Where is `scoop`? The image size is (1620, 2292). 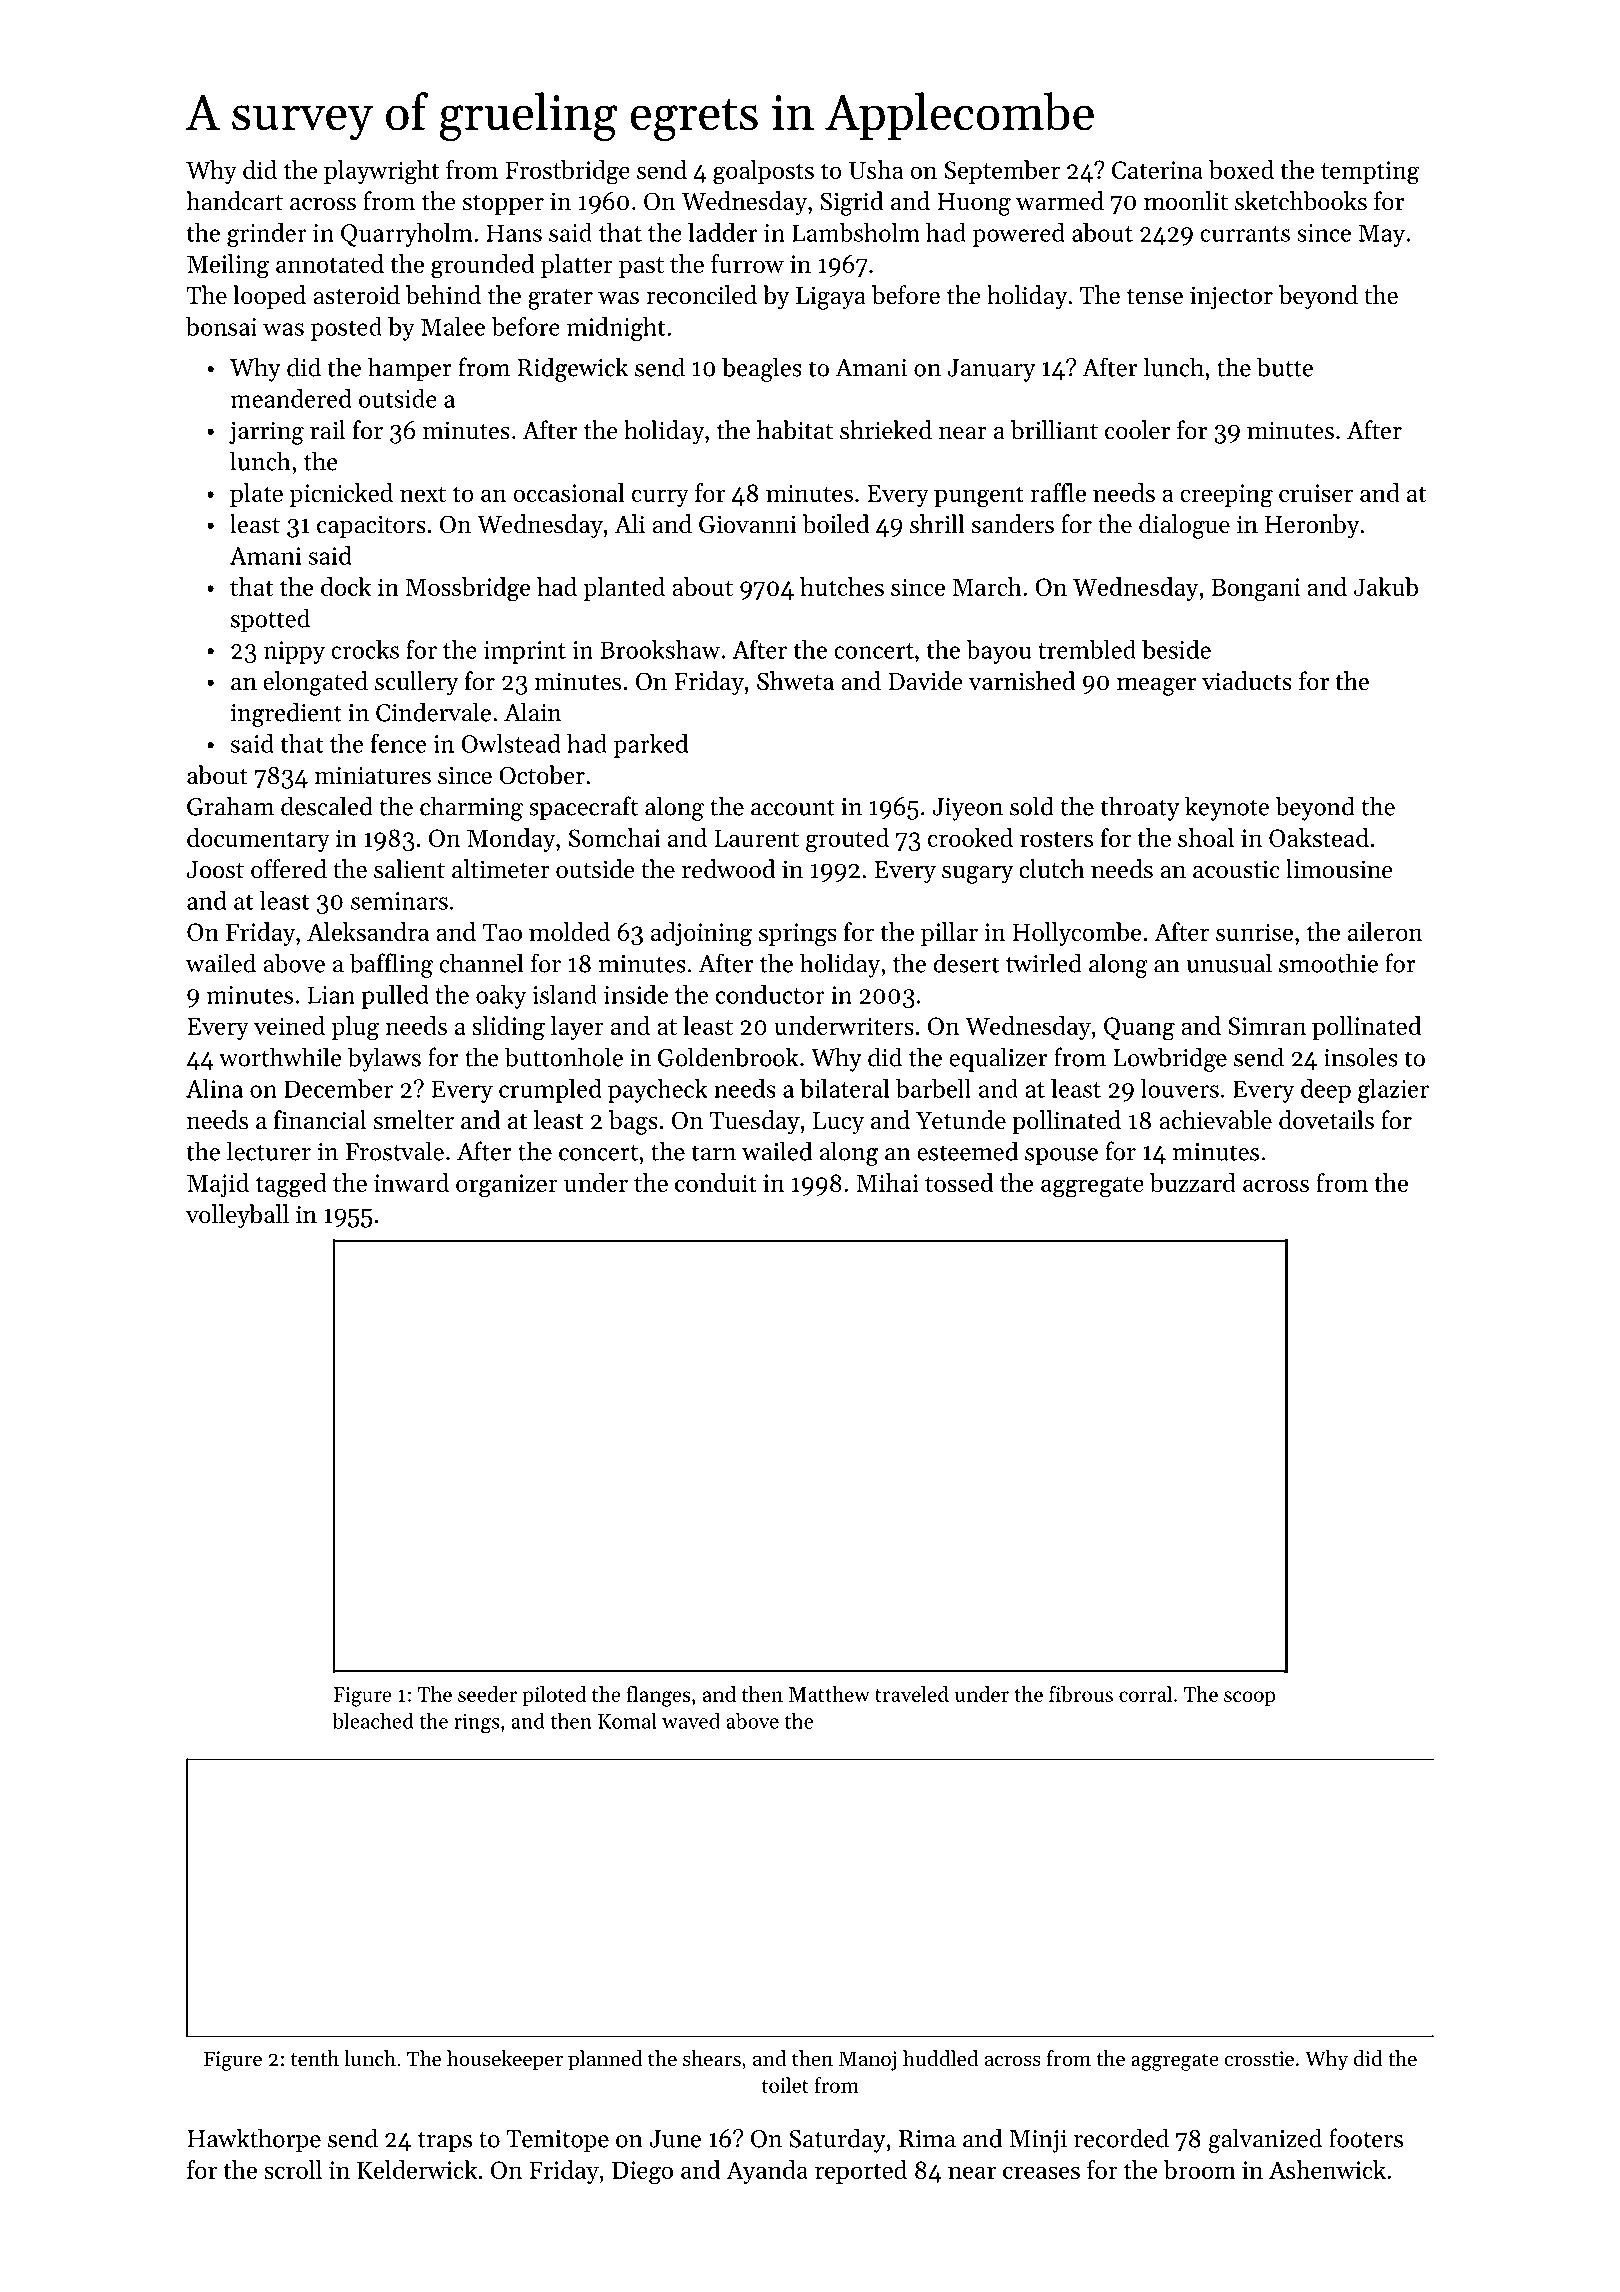
scoop is located at coordinates (1249, 1698).
